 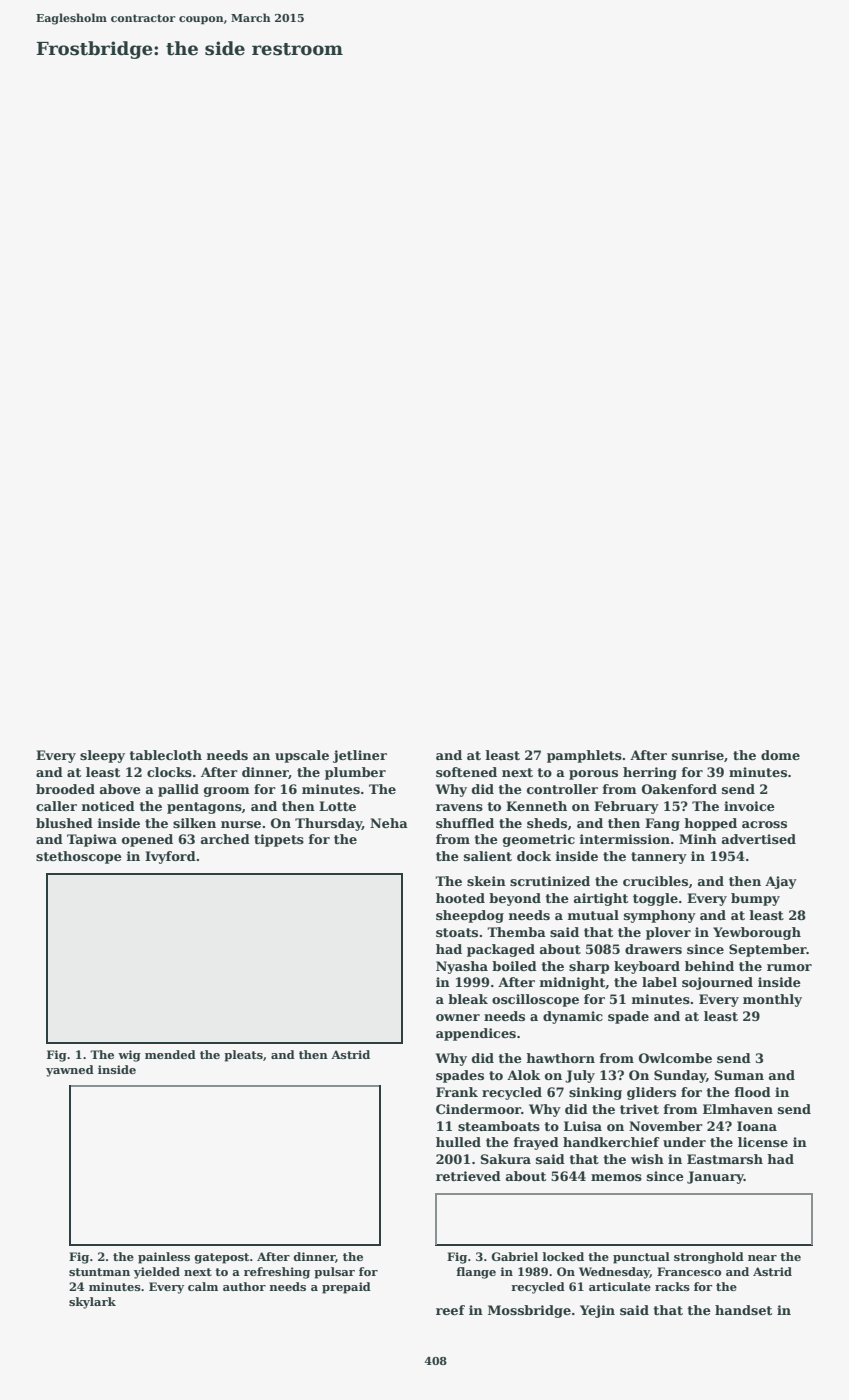 What do you see at coordinates (698, 755) in the image?
I see `sunrise` at bounding box center [698, 755].
